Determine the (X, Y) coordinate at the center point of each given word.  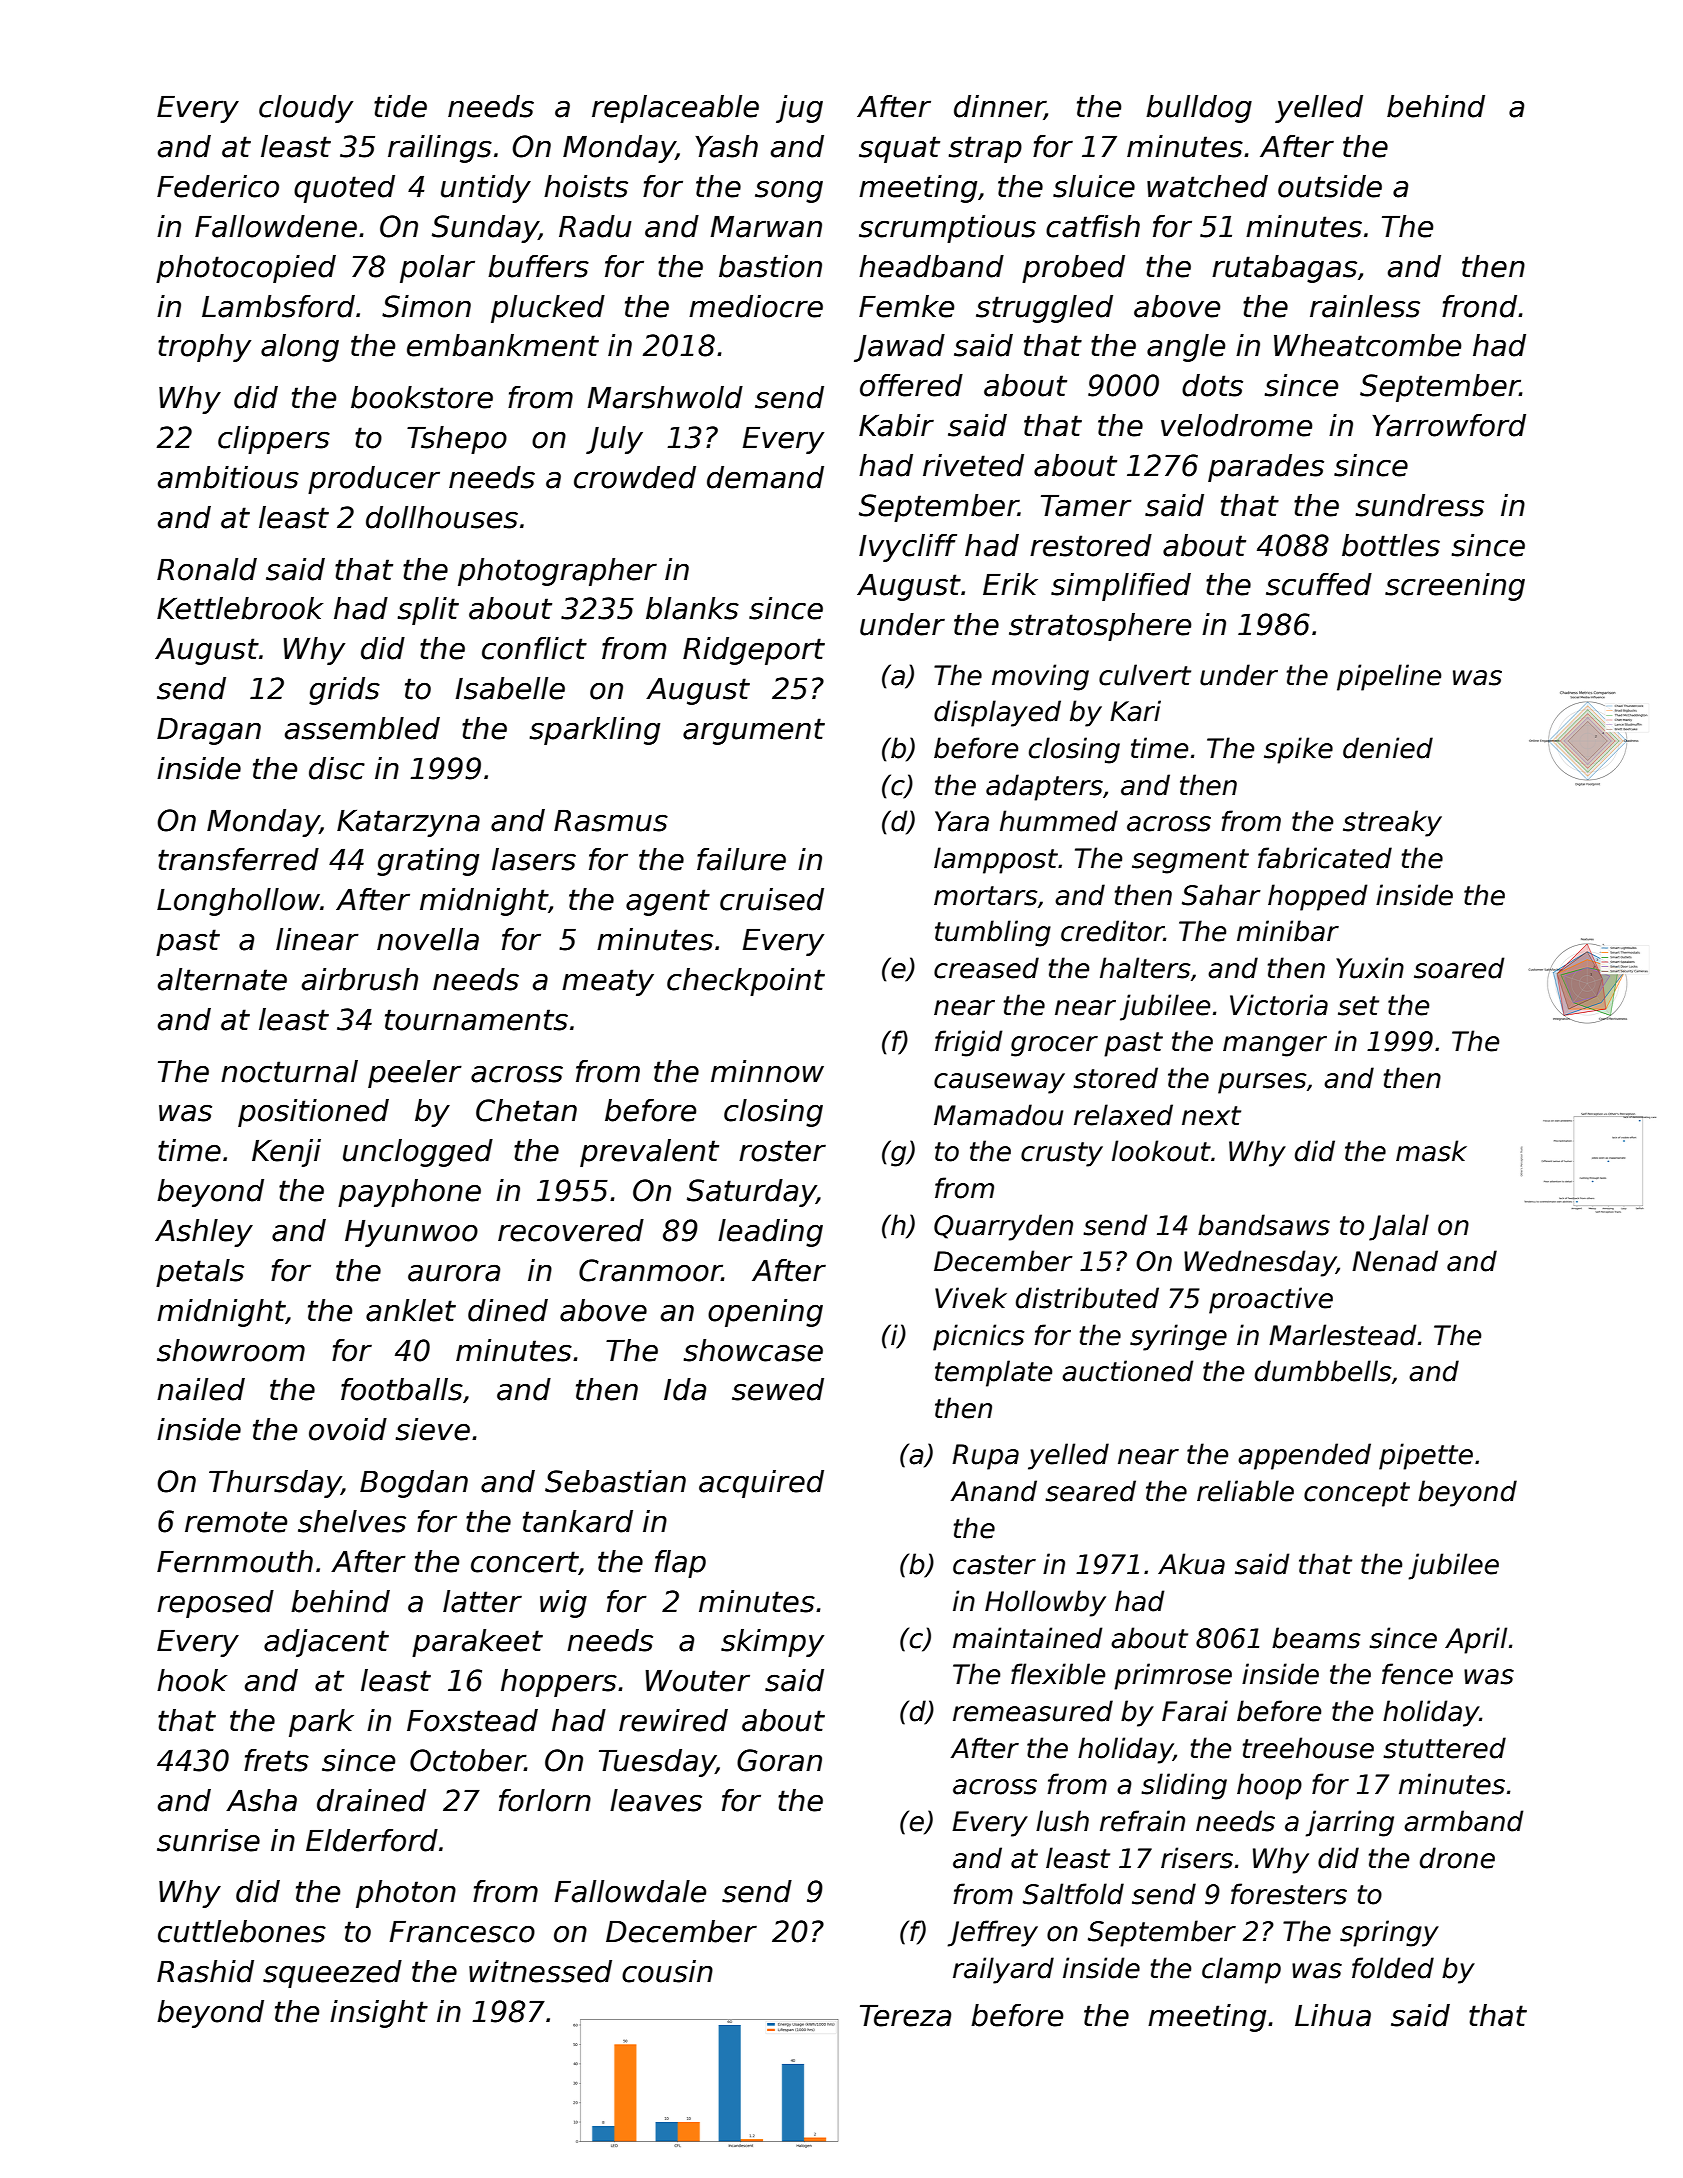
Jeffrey (992, 1933)
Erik (1010, 584)
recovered (571, 1230)
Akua (1191, 1564)
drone (1457, 1858)
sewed (778, 1389)
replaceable (675, 109)
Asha (261, 1800)
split (428, 611)
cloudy (306, 109)
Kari (1135, 711)
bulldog (1199, 109)
